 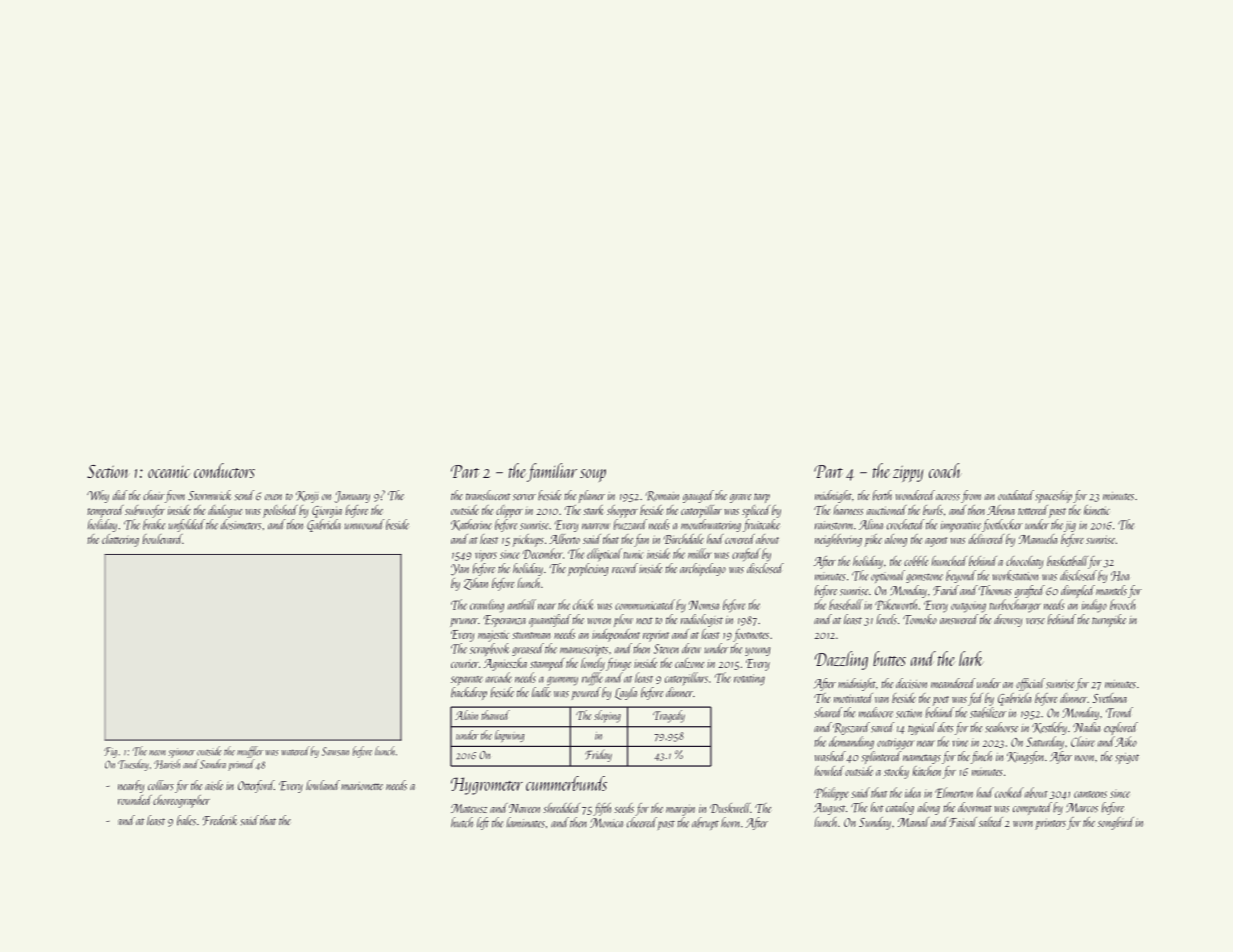 I want to click on verse, so click(x=1035, y=621).
